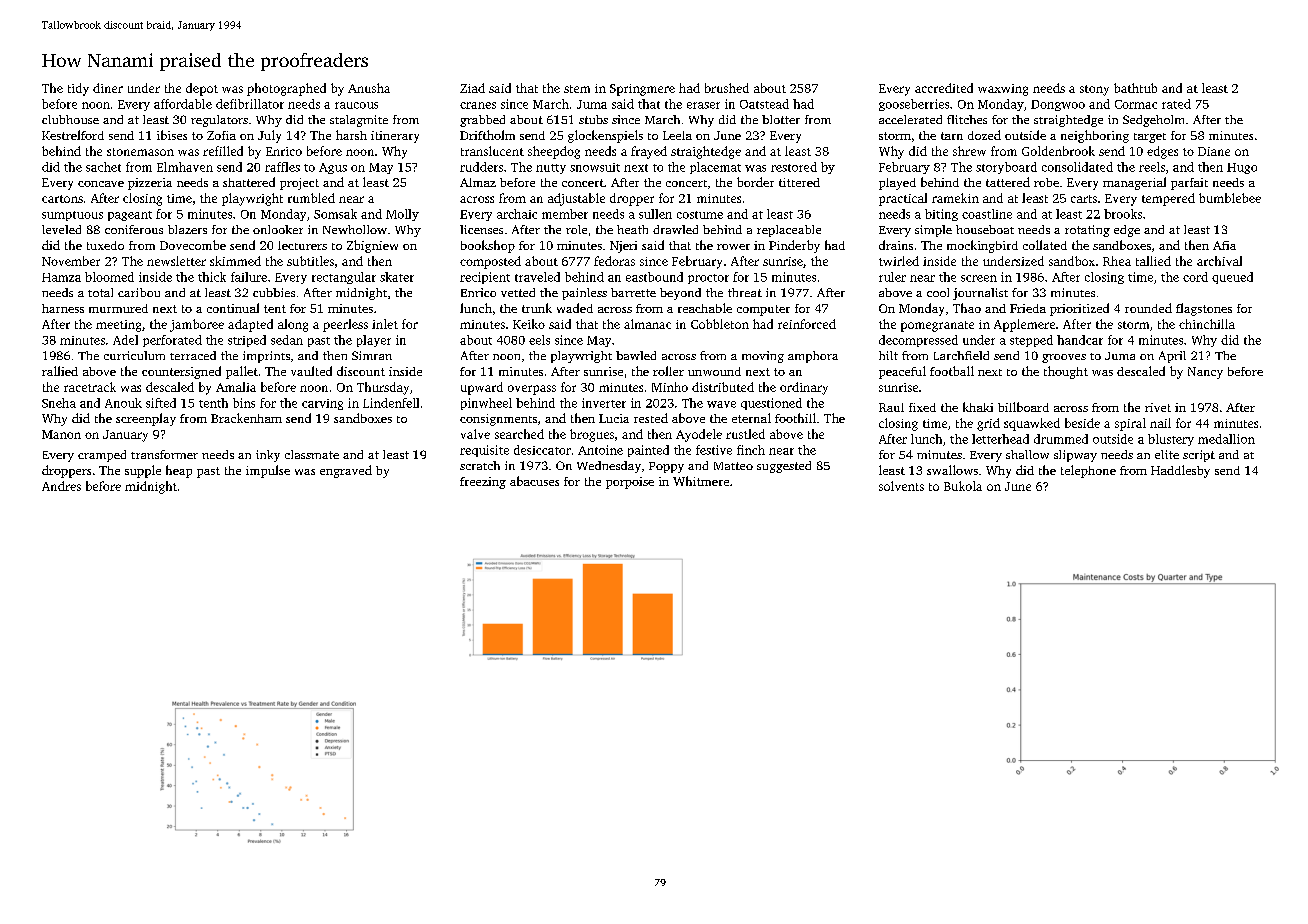 The width and height of the page is (1308, 924). Describe the element at coordinates (374, 341) in the page. I see `player` at that location.
